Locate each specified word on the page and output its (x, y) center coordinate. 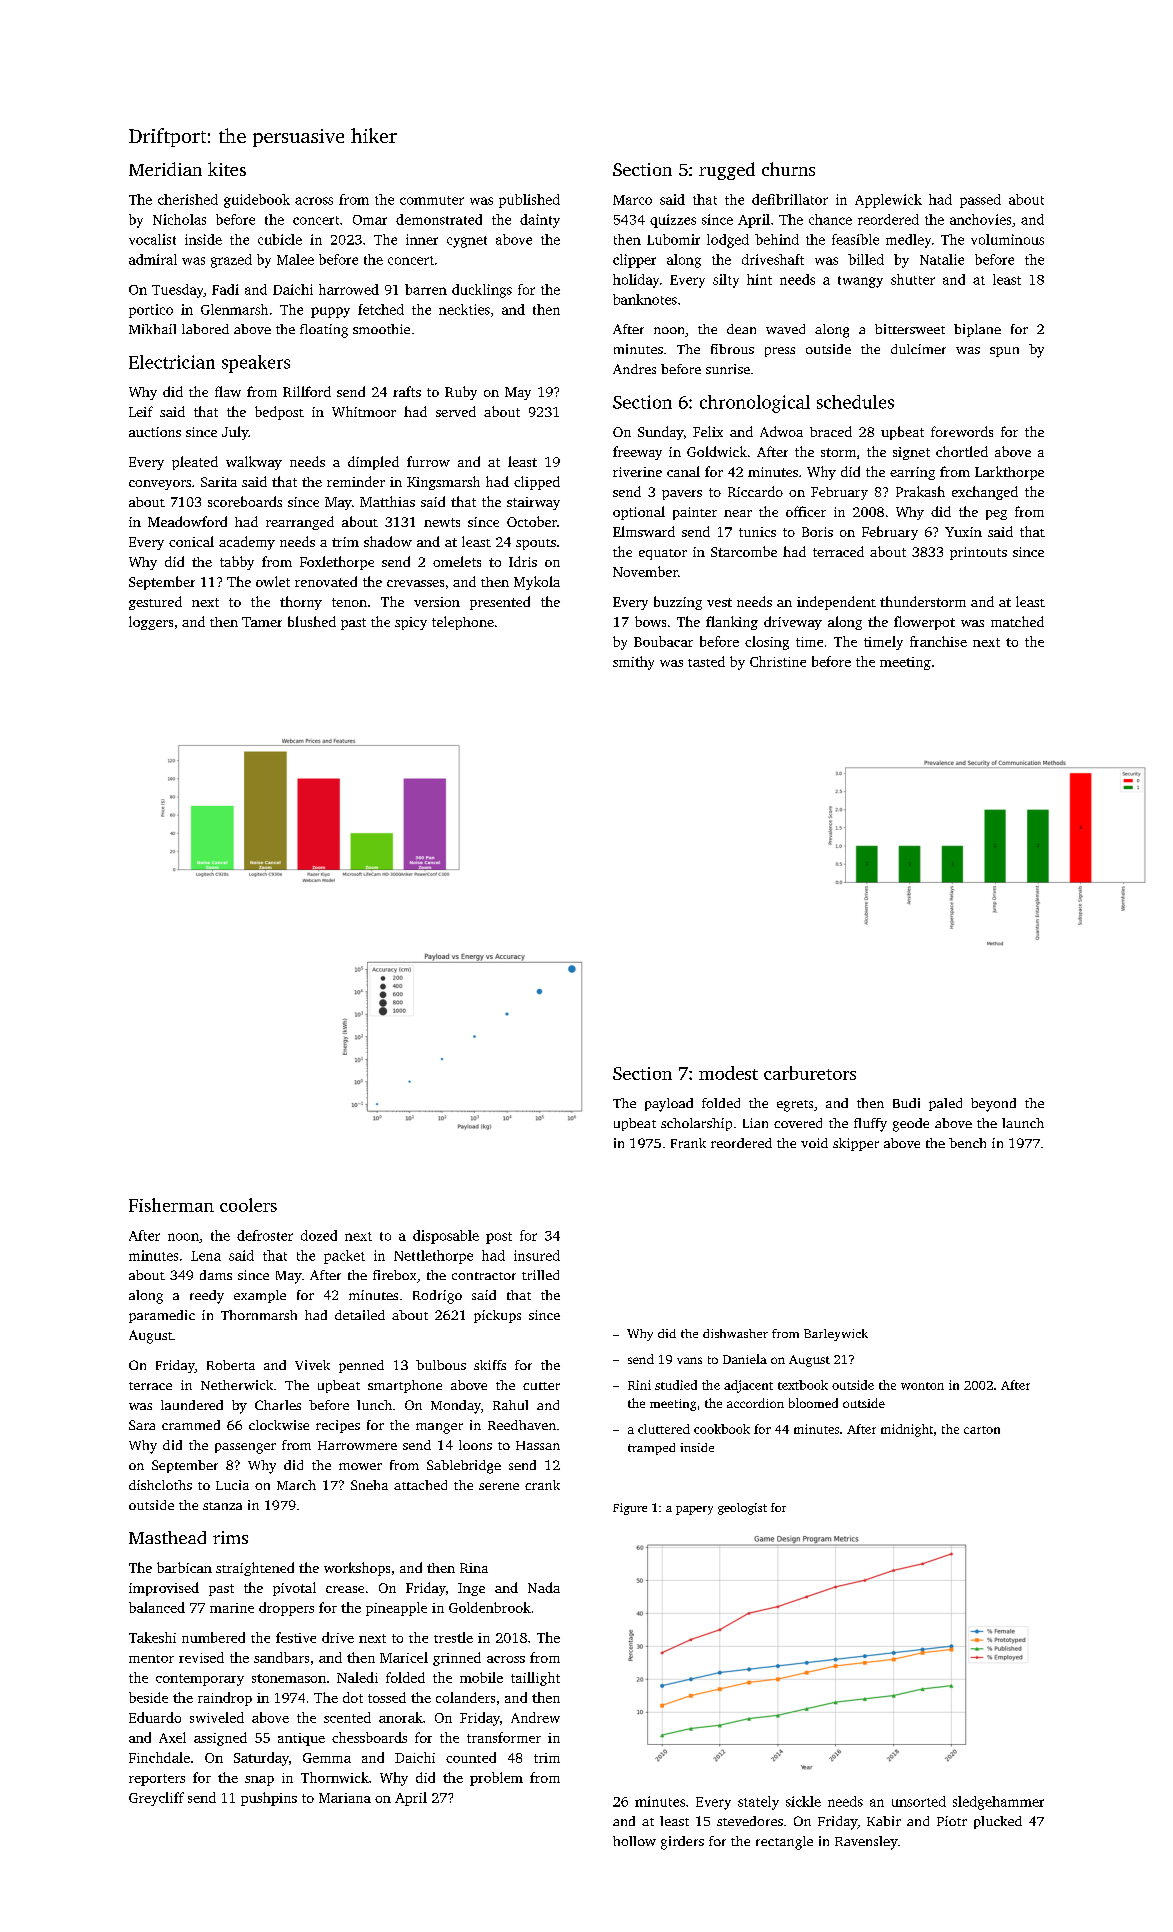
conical (191, 541)
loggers (151, 623)
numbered (213, 1637)
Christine (778, 661)
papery (694, 1510)
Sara (142, 1425)
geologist (742, 1509)
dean (741, 329)
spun (1004, 352)
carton (982, 1430)
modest (728, 1073)
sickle (803, 1801)
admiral (153, 259)
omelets (457, 561)
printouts (978, 553)
